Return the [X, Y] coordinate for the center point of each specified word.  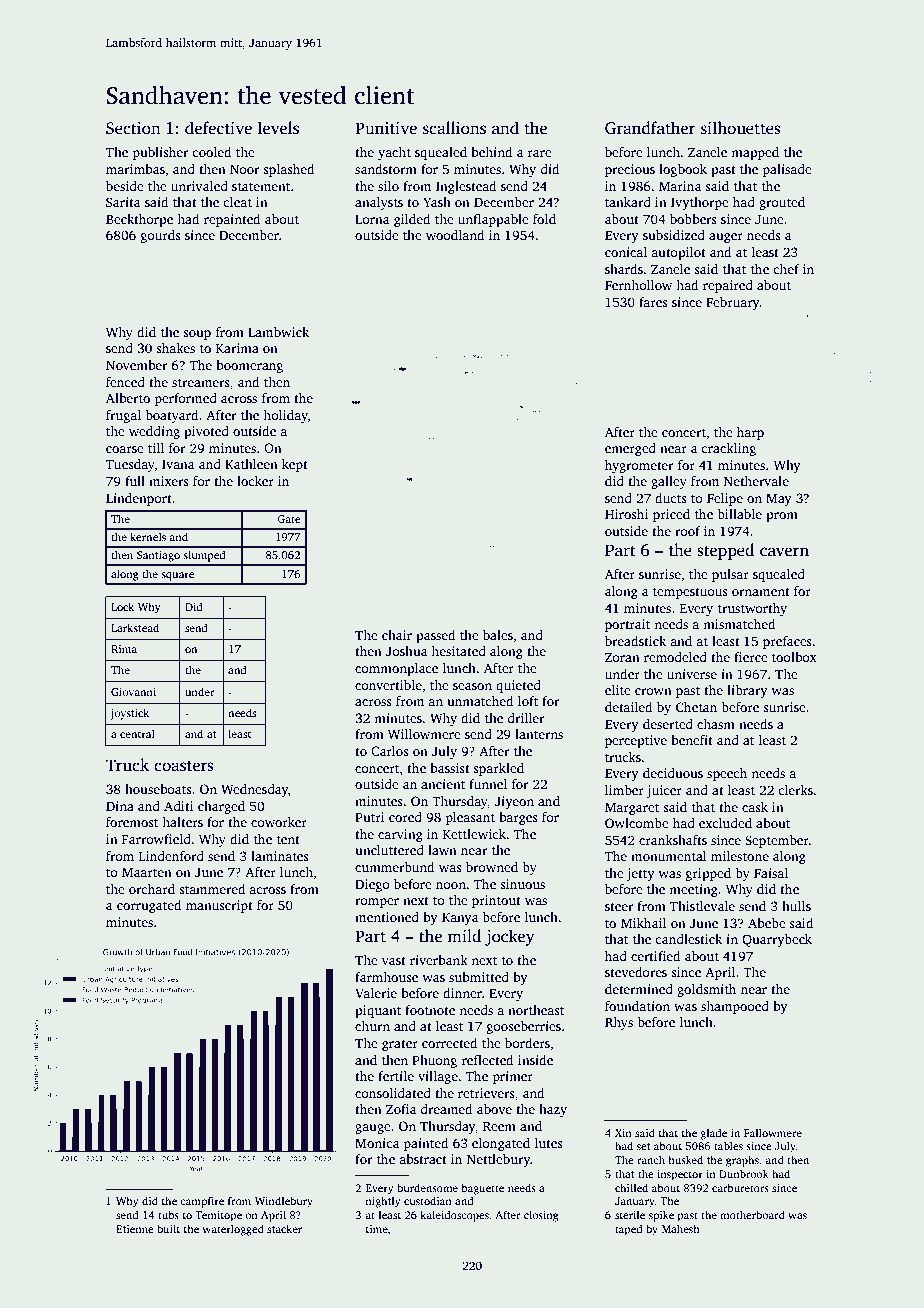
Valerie [376, 993]
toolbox [794, 657]
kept [295, 465]
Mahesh [681, 1228]
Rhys [619, 1023]
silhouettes [741, 128]
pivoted [206, 432]
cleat [238, 202]
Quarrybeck [777, 940]
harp [750, 433]
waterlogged [233, 1230]
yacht [394, 153]
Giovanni [133, 692]
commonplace [396, 669]
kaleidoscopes [454, 1216]
